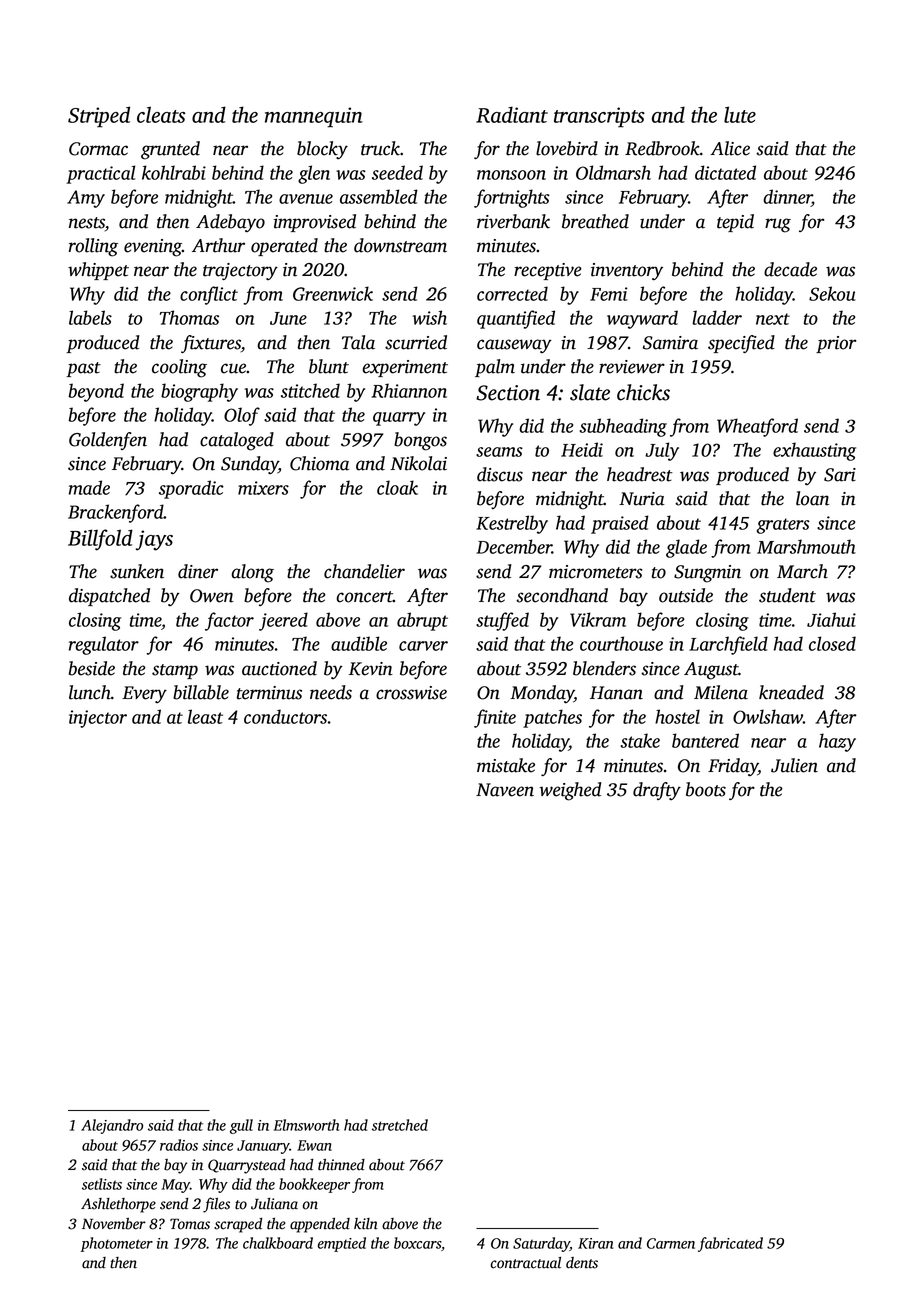 This screenshot has width=924, height=1308. I want to click on glade, so click(686, 548).
